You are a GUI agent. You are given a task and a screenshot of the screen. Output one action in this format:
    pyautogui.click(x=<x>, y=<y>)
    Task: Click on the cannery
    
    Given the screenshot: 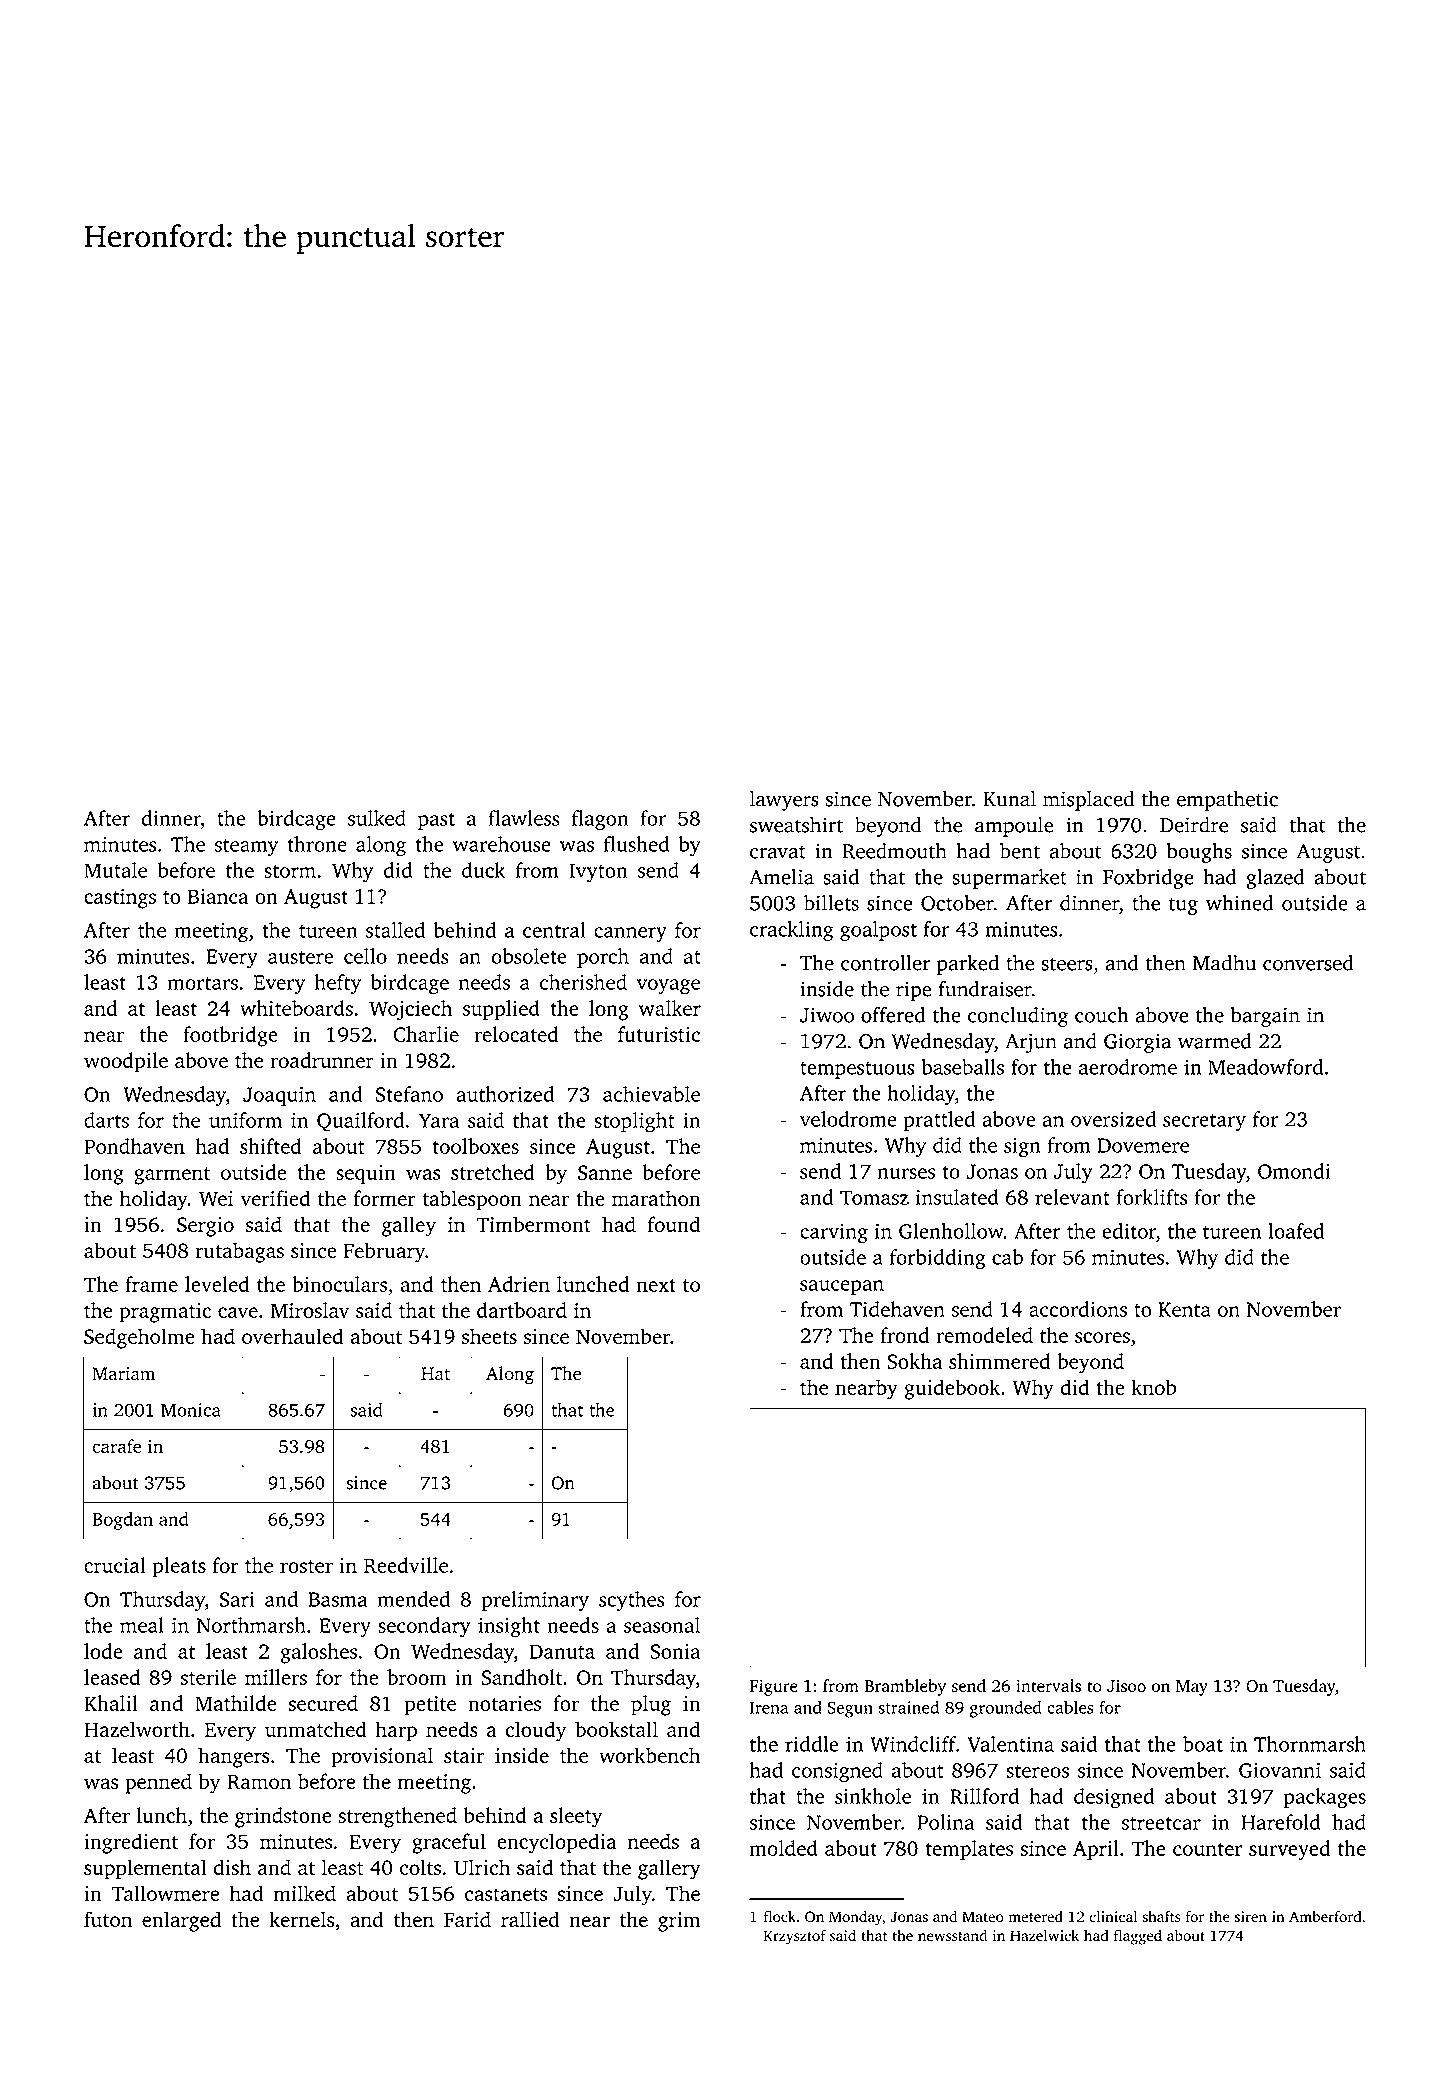 What is the action you would take?
    pyautogui.click(x=630, y=934)
